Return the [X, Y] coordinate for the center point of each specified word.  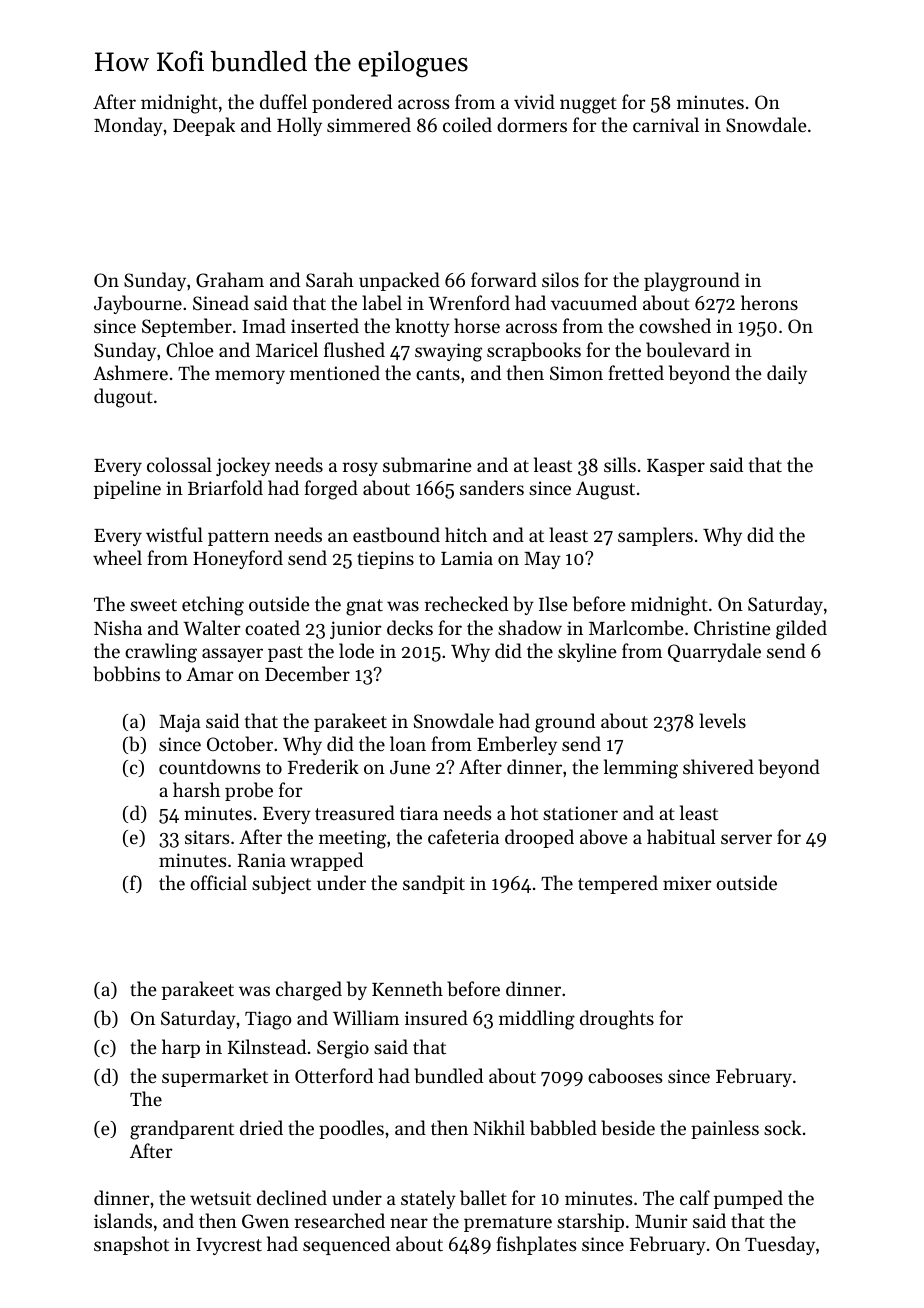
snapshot [131, 1245]
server [746, 839]
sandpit [434, 884]
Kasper [676, 467]
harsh [196, 789]
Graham [230, 279]
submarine [427, 465]
